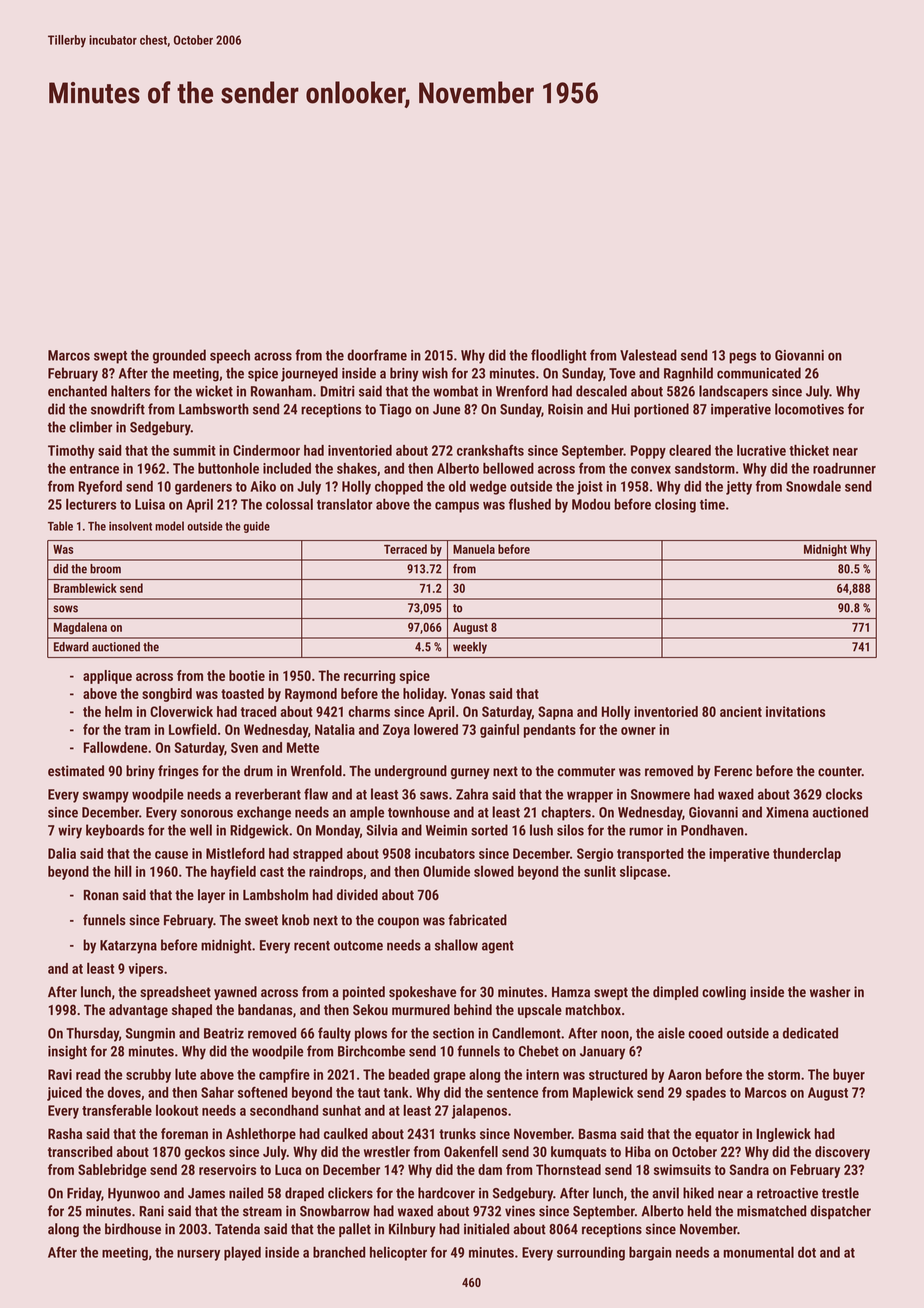 Image resolution: width=924 pixels, height=1308 pixels. Describe the element at coordinates (741, 711) in the image. I see `ancient` at that location.
